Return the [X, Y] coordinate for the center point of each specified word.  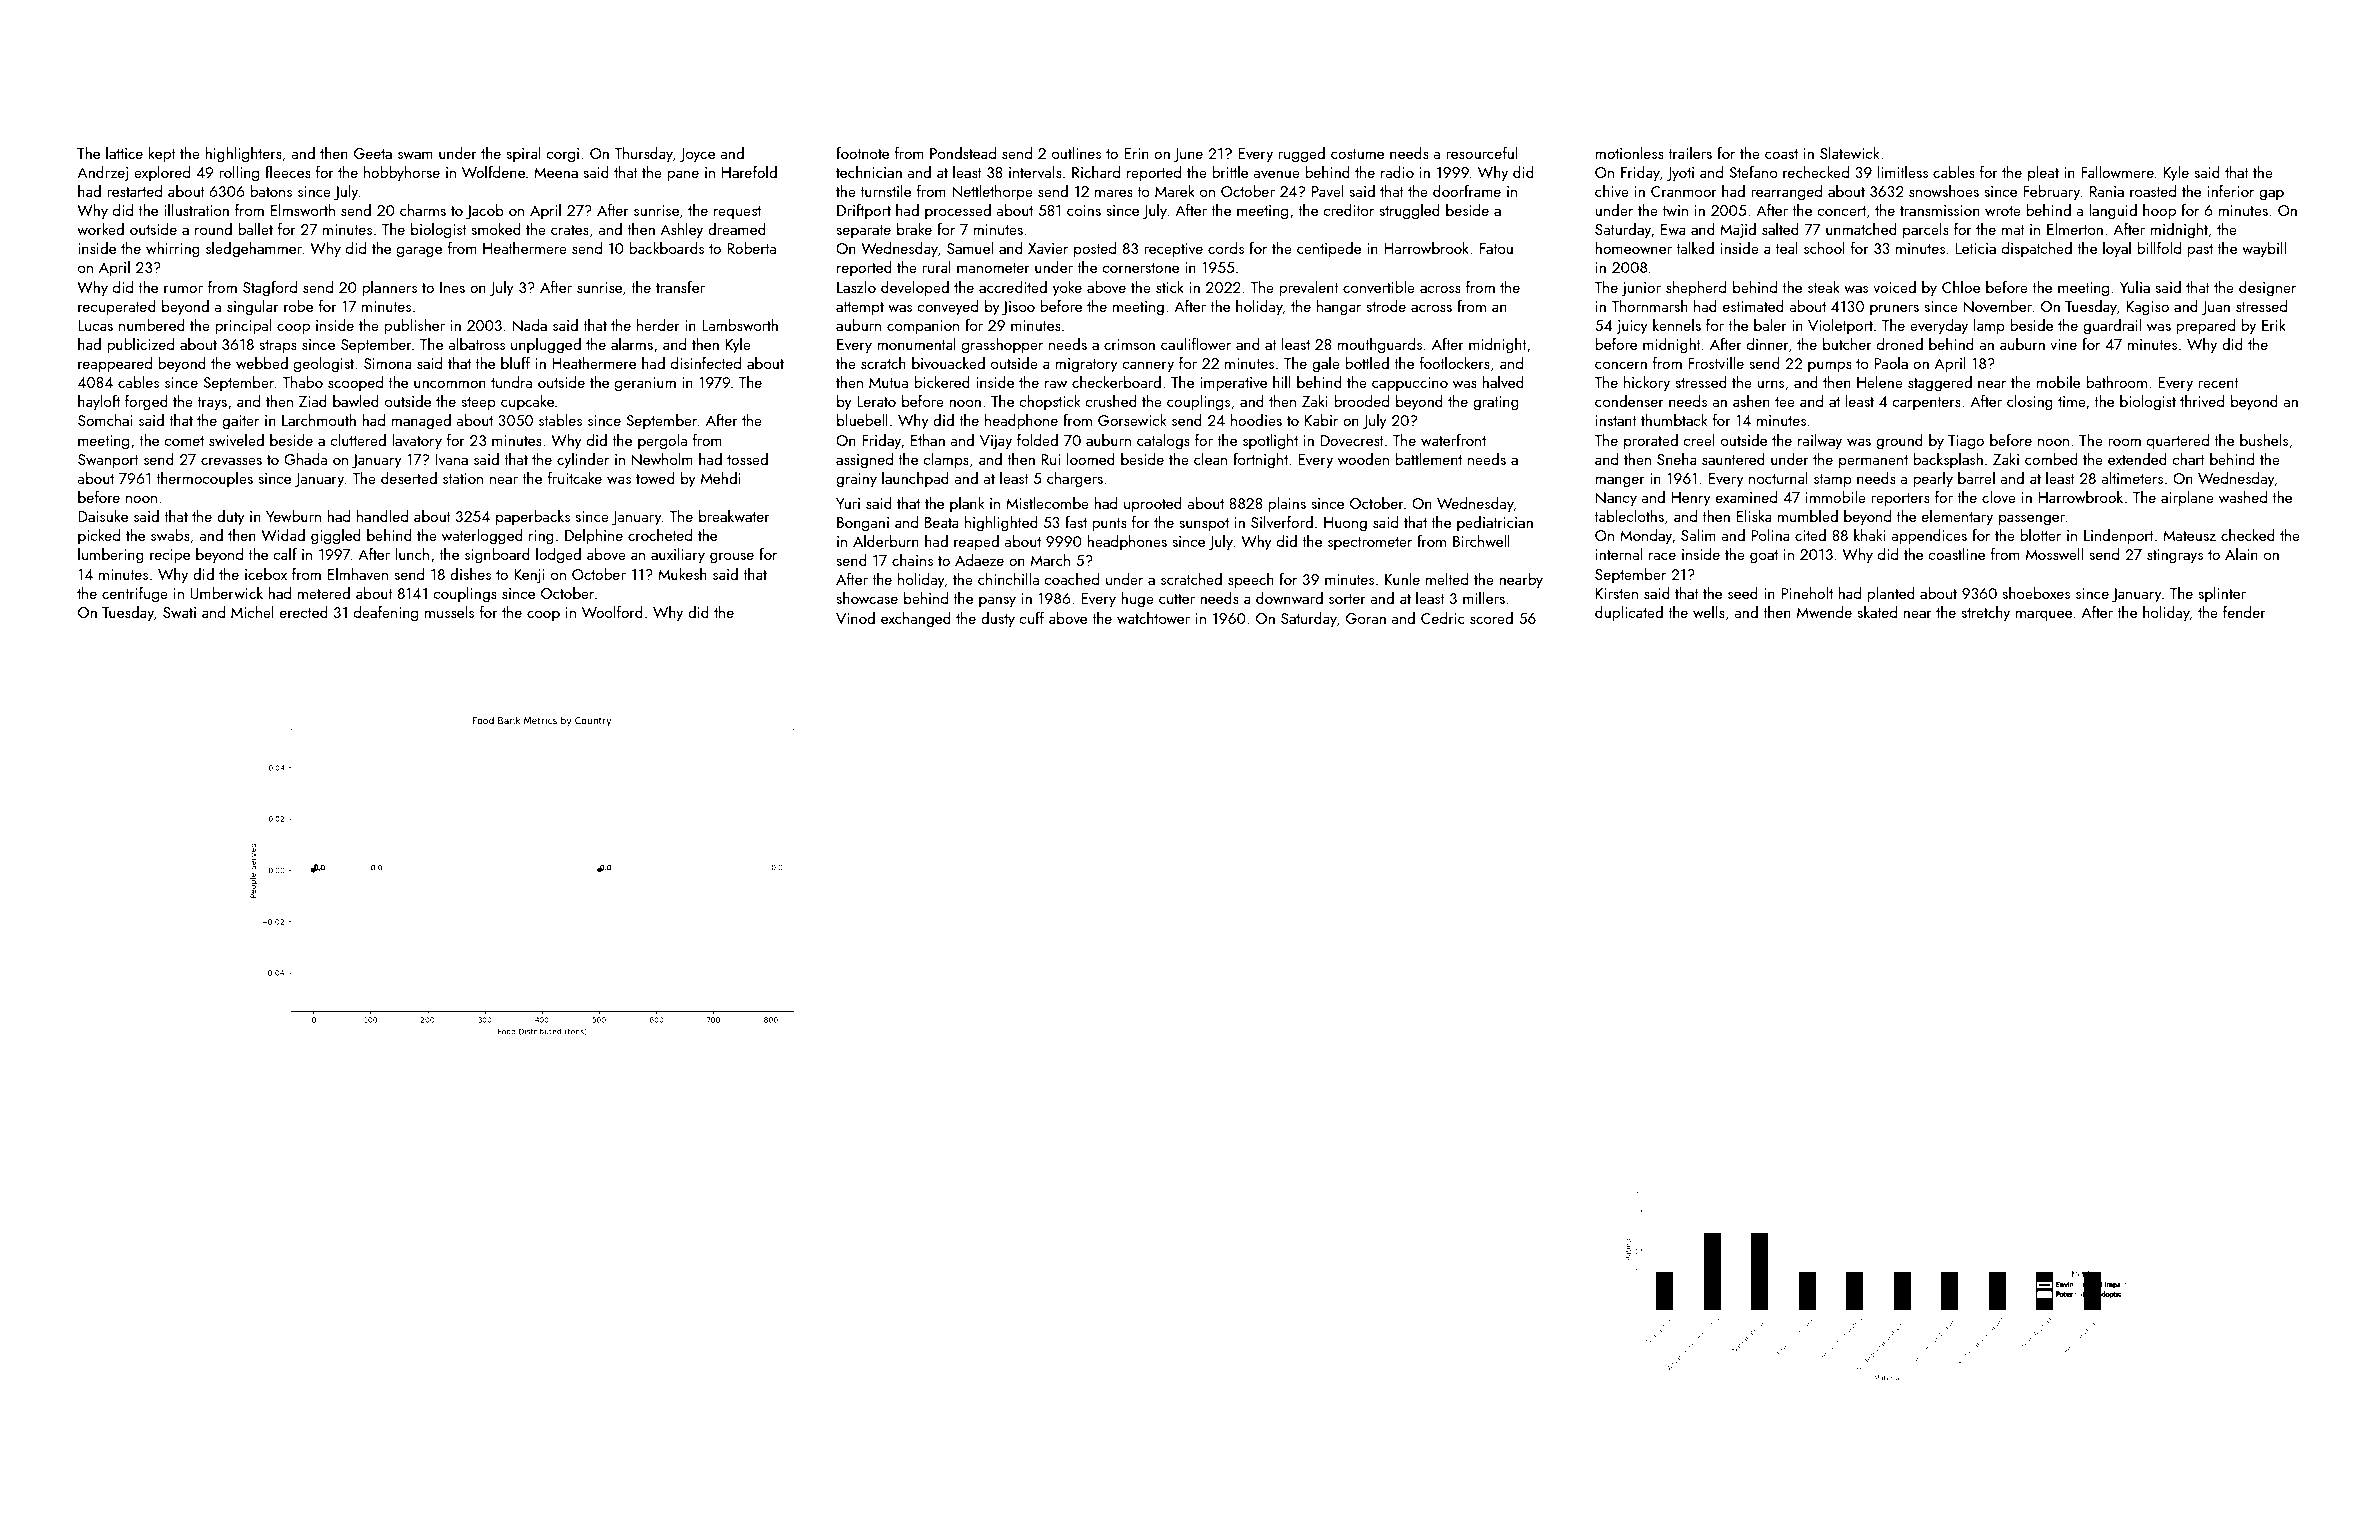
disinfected [706, 363]
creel [1699, 440]
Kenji [529, 576]
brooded [1361, 401]
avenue [1276, 174]
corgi [562, 155]
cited [1810, 535]
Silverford [1282, 522]
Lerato [876, 401]
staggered [1940, 384]
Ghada [305, 459]
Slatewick [1849, 153]
